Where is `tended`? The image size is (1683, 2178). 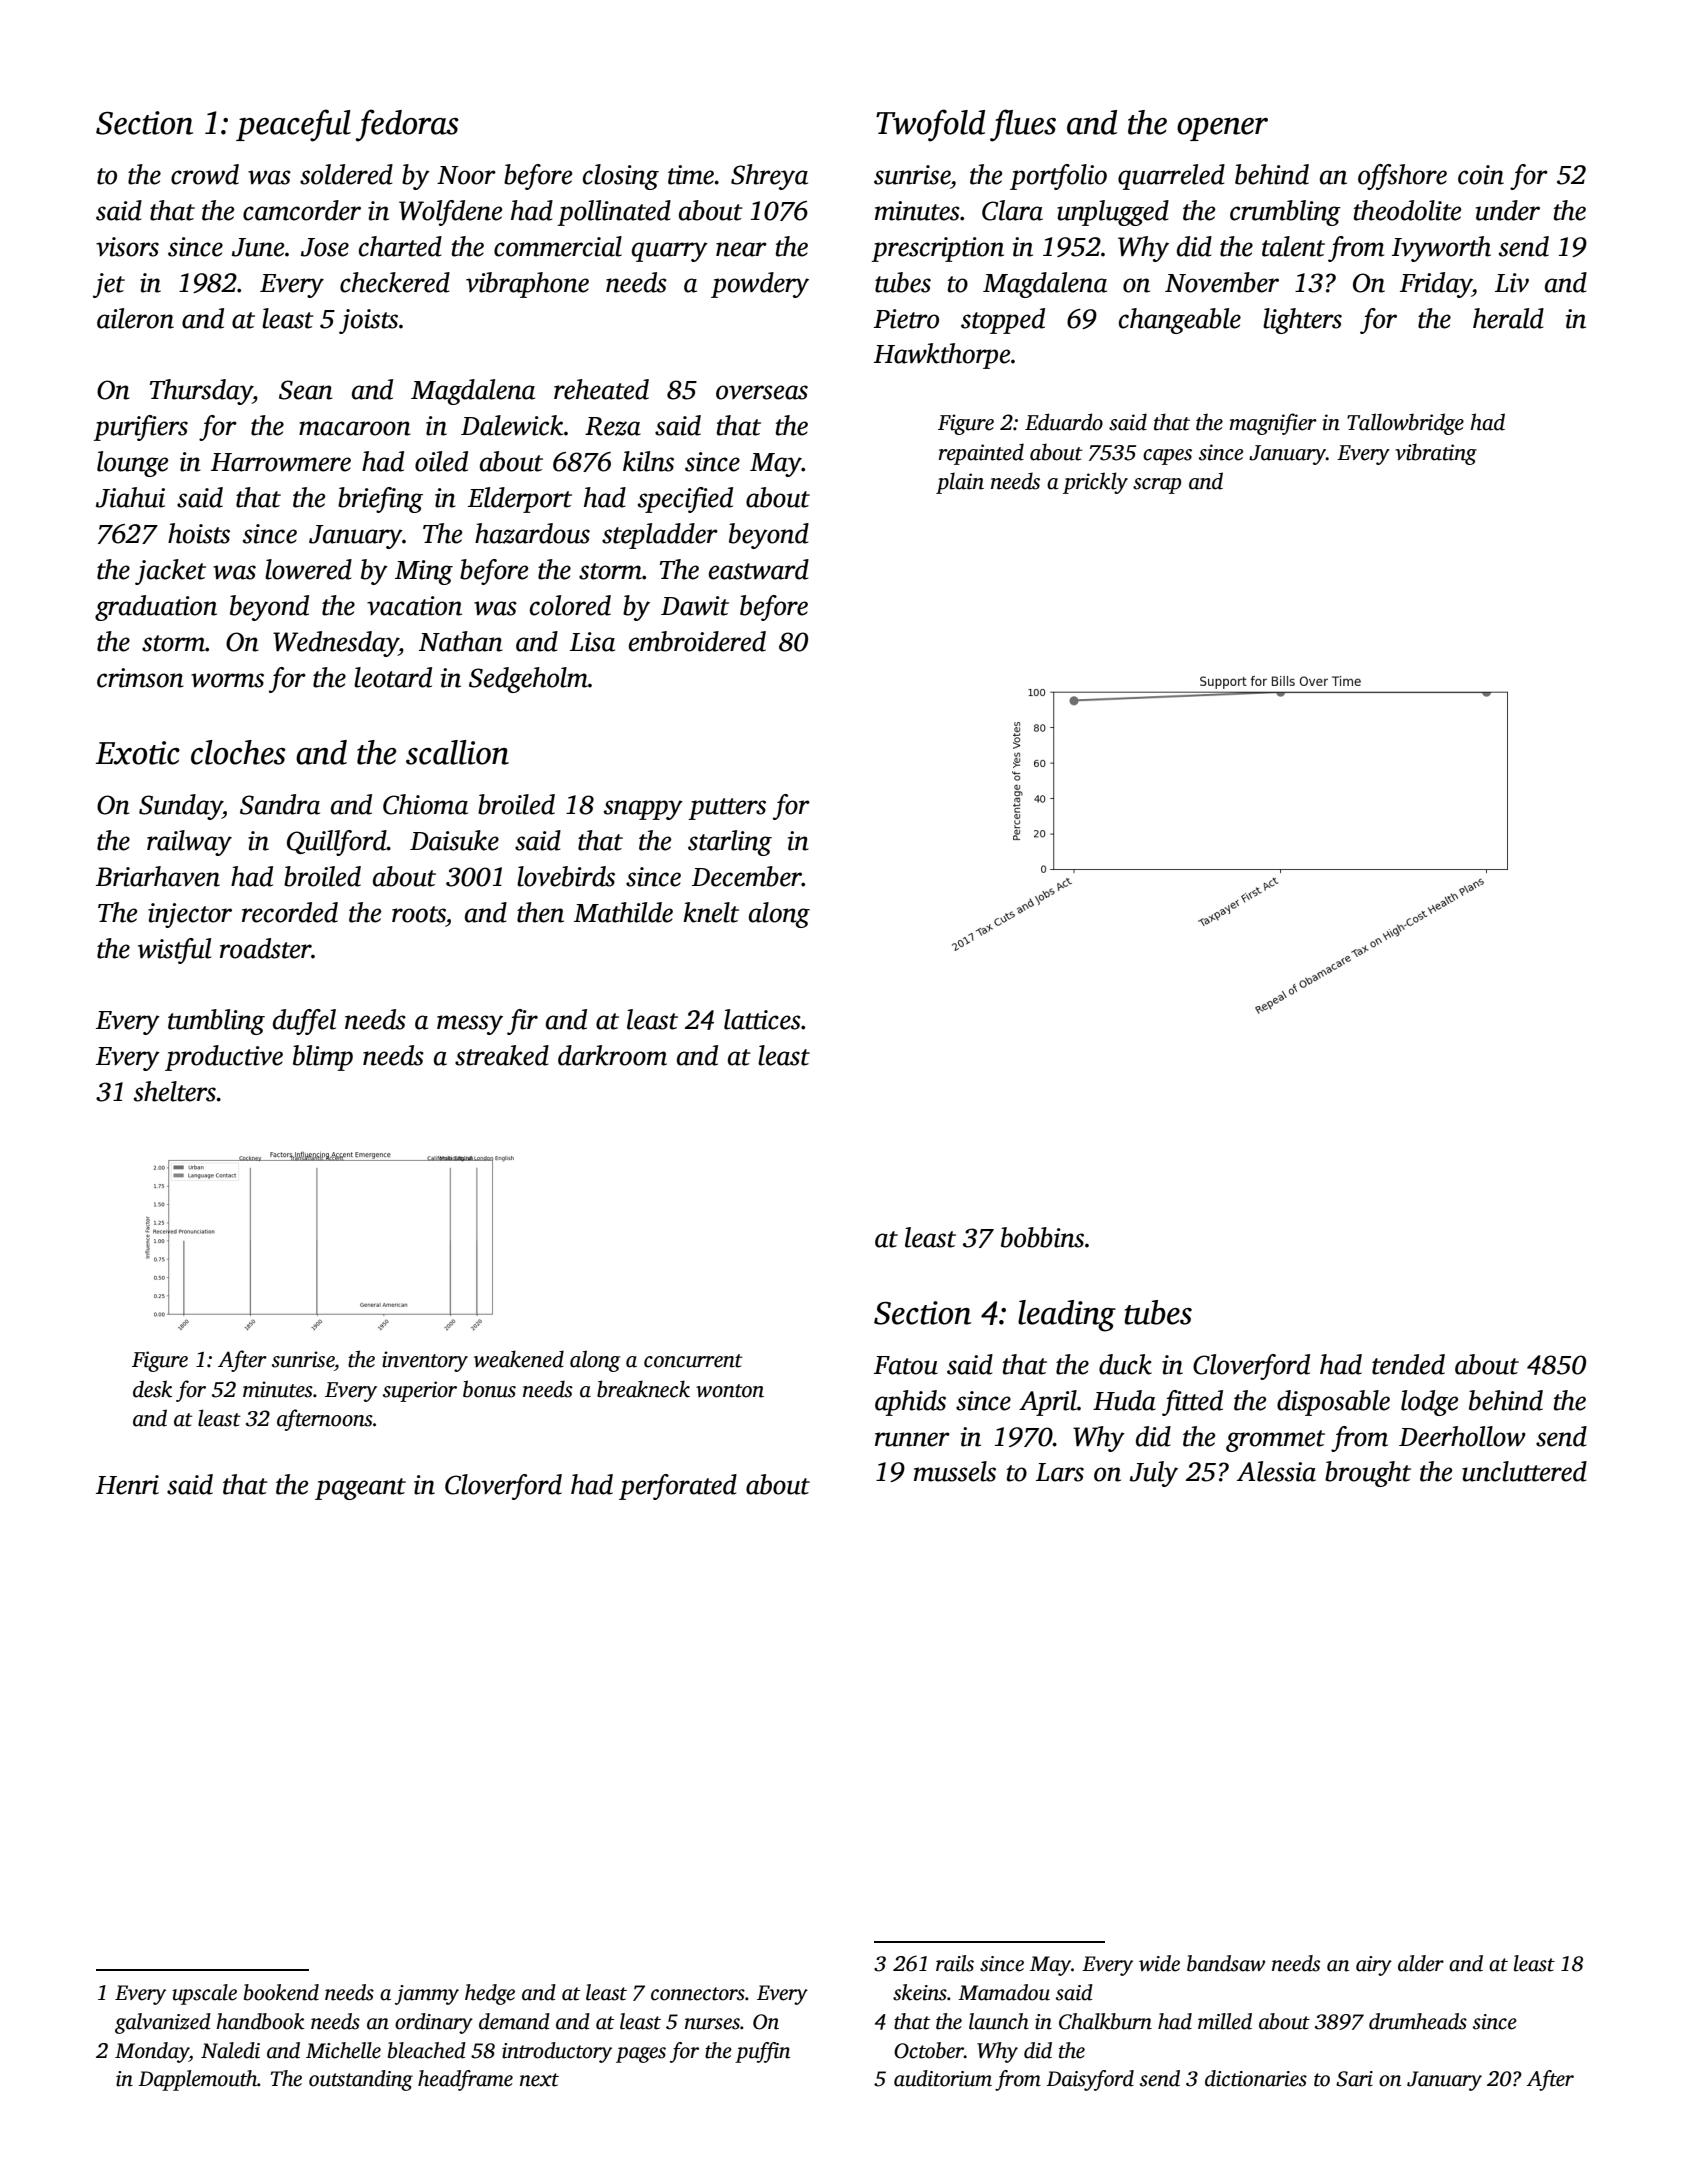 tended is located at coordinates (1408, 1364).
